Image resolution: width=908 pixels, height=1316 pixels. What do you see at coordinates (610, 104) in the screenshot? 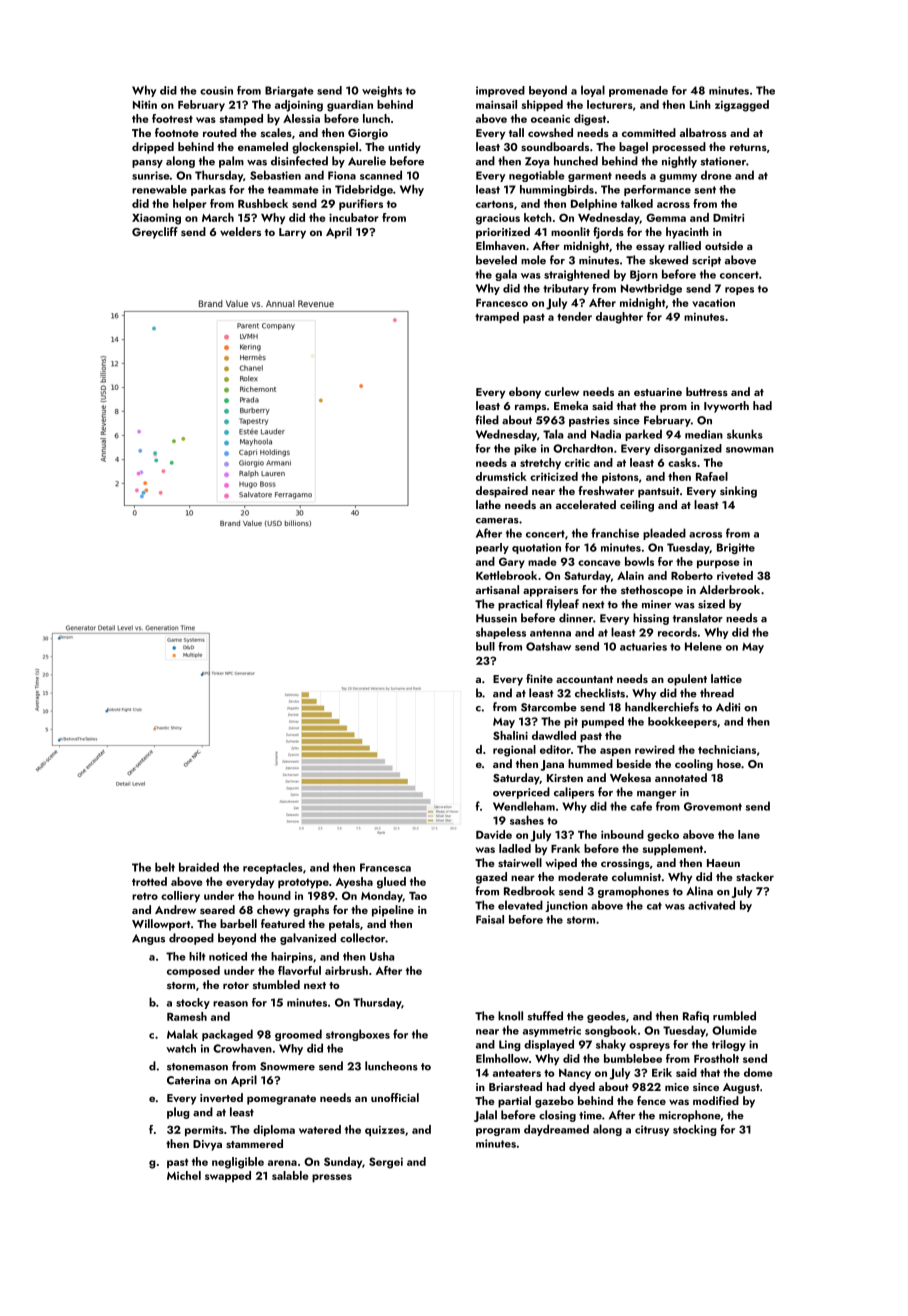
I see `lecturers` at bounding box center [610, 104].
